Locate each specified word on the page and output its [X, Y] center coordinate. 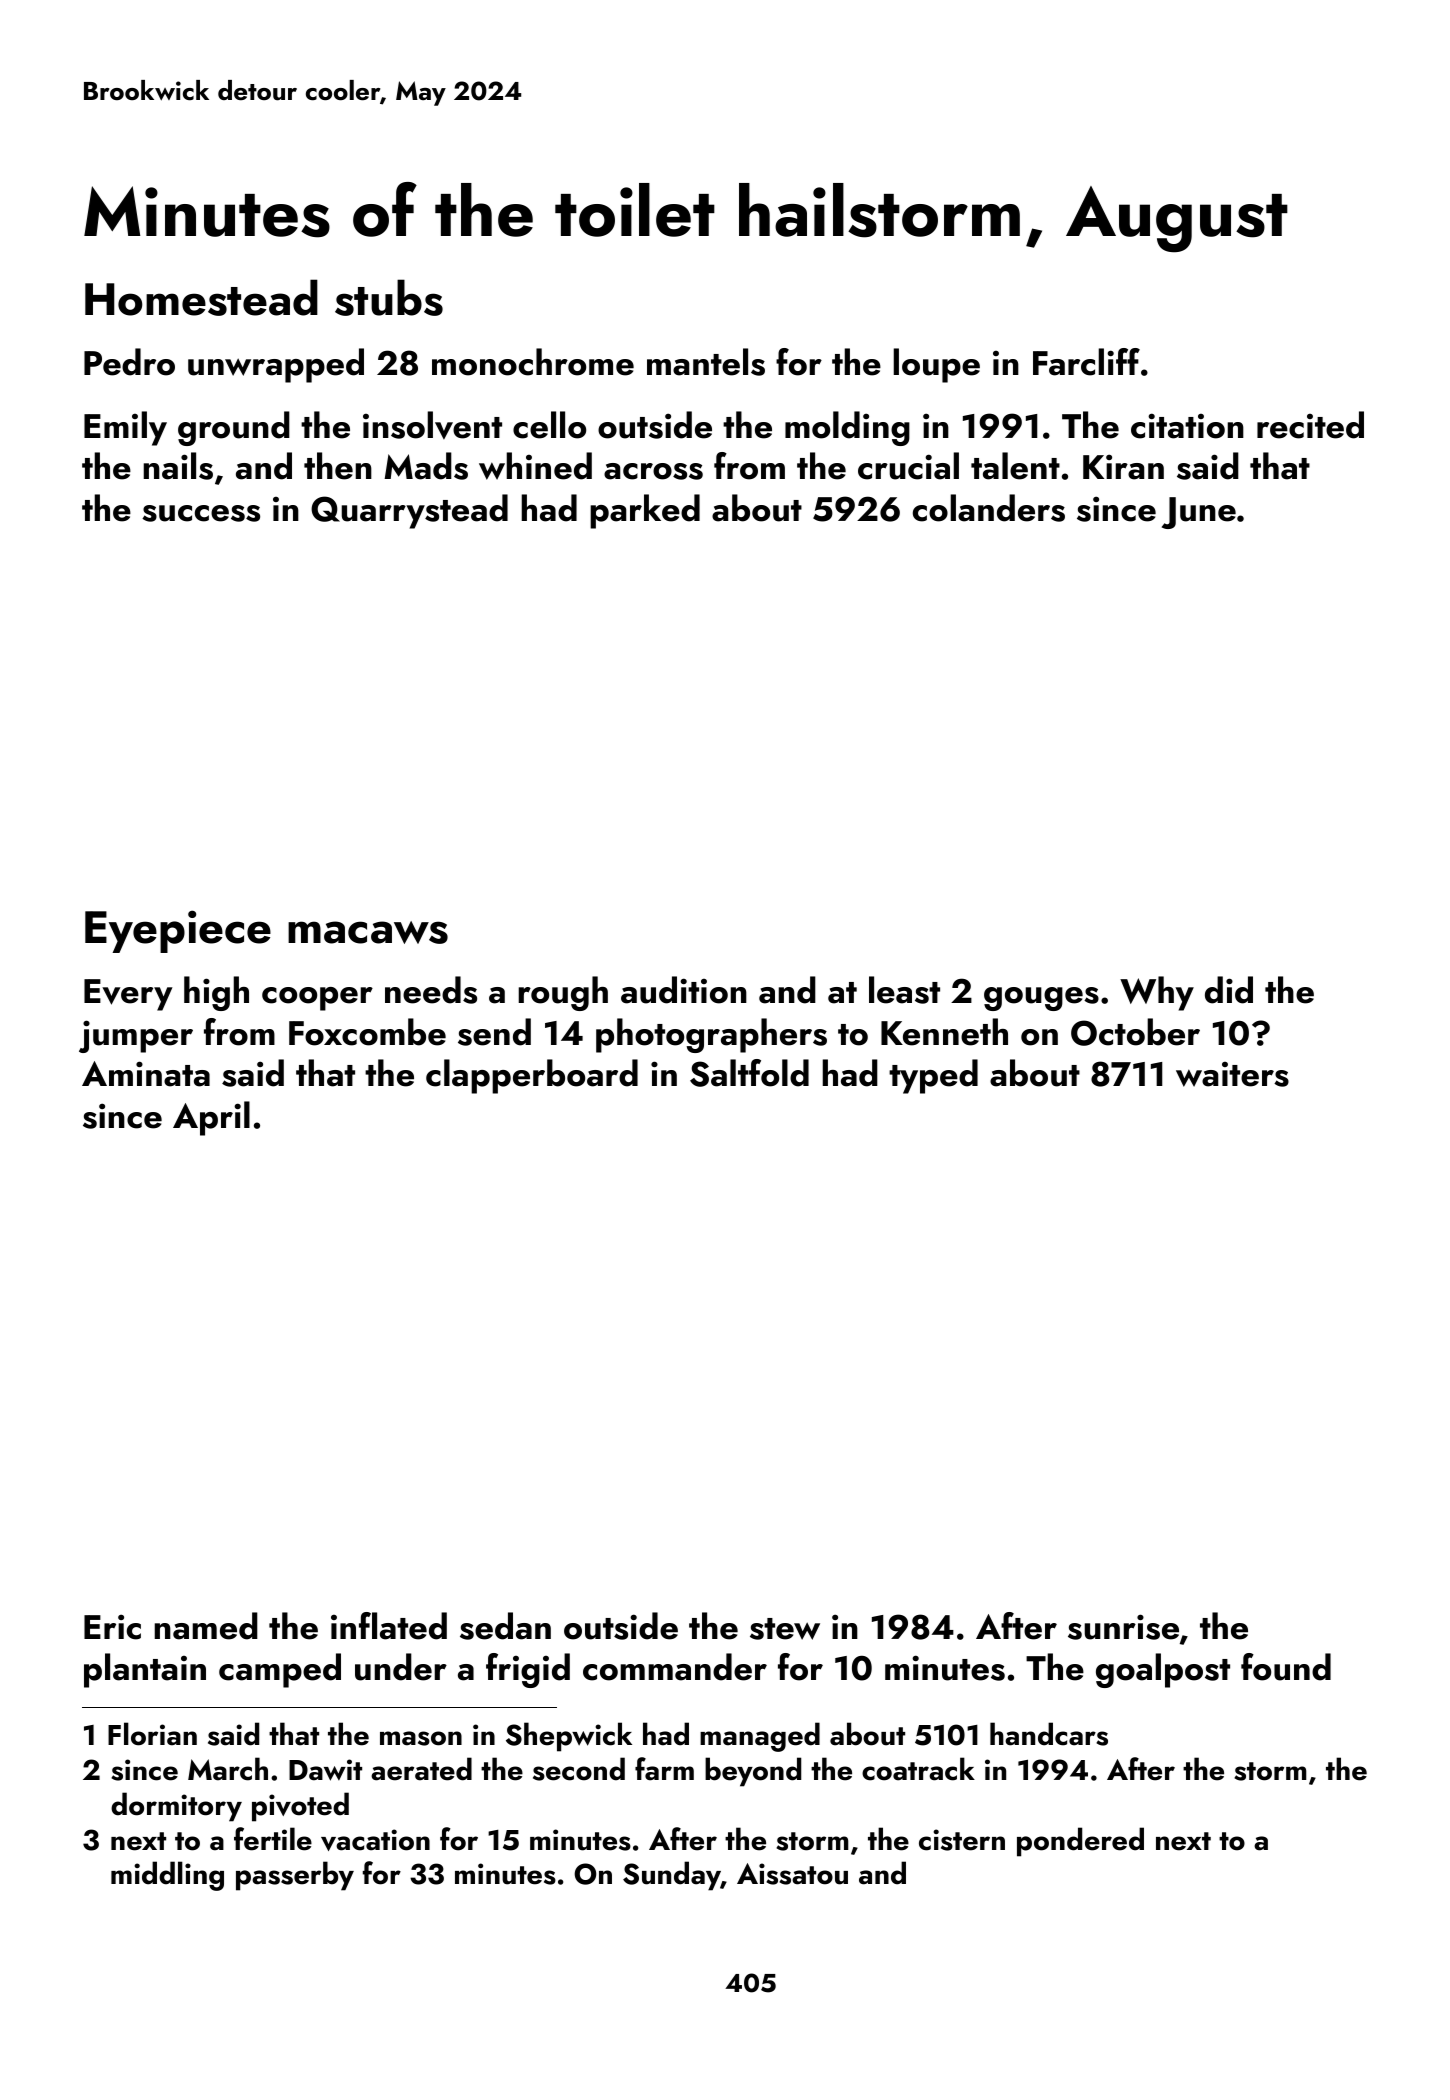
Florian [152, 1734]
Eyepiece [178, 931]
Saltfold [749, 1073]
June [1199, 513]
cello [549, 425]
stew [785, 1629]
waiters [1232, 1074]
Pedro [129, 362]
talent [1015, 466]
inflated [389, 1626]
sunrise [1123, 1627]
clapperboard [532, 1076]
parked [645, 511]
